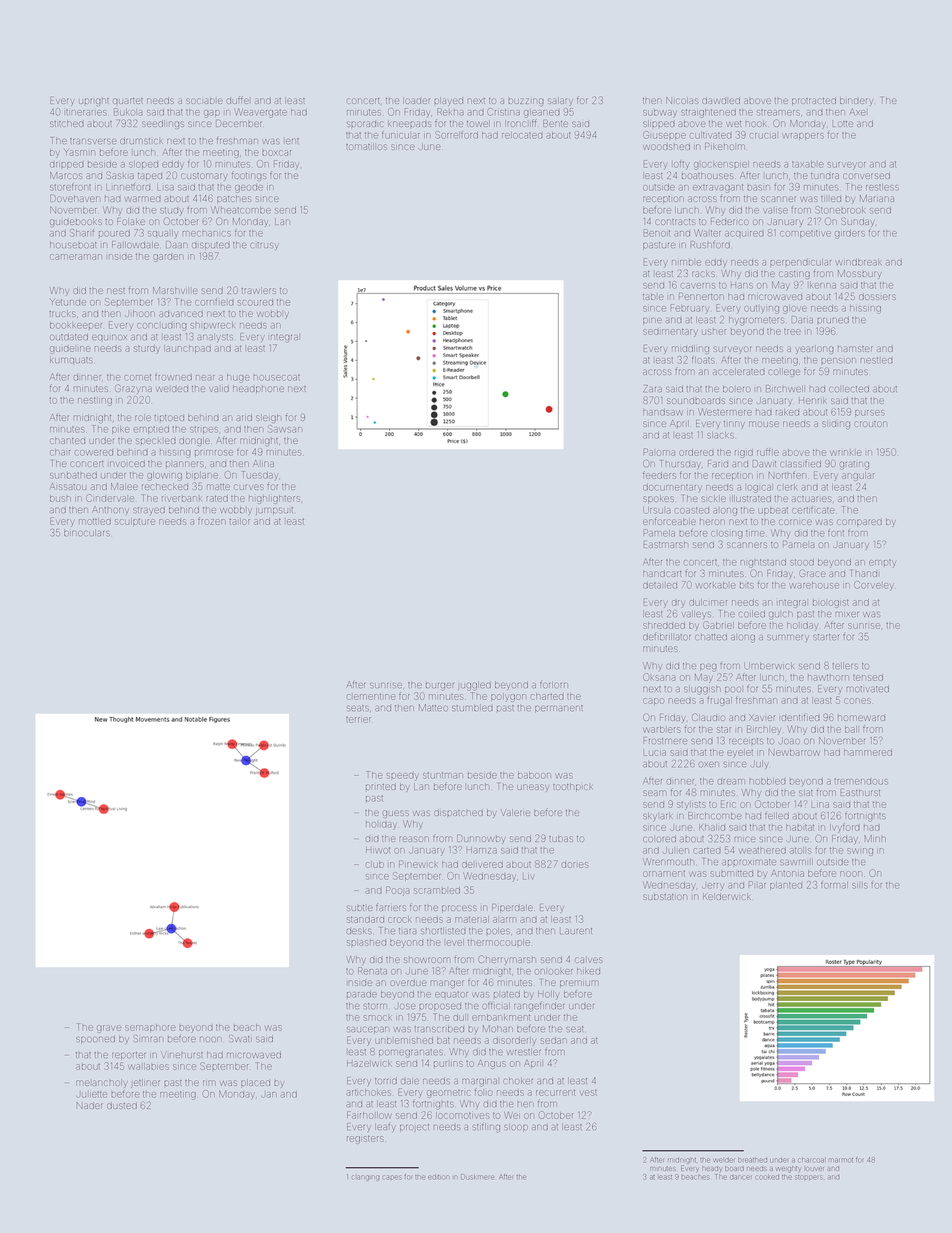 The image size is (952, 1233). Describe the element at coordinates (657, 233) in the screenshot. I see `Benoit` at that location.
